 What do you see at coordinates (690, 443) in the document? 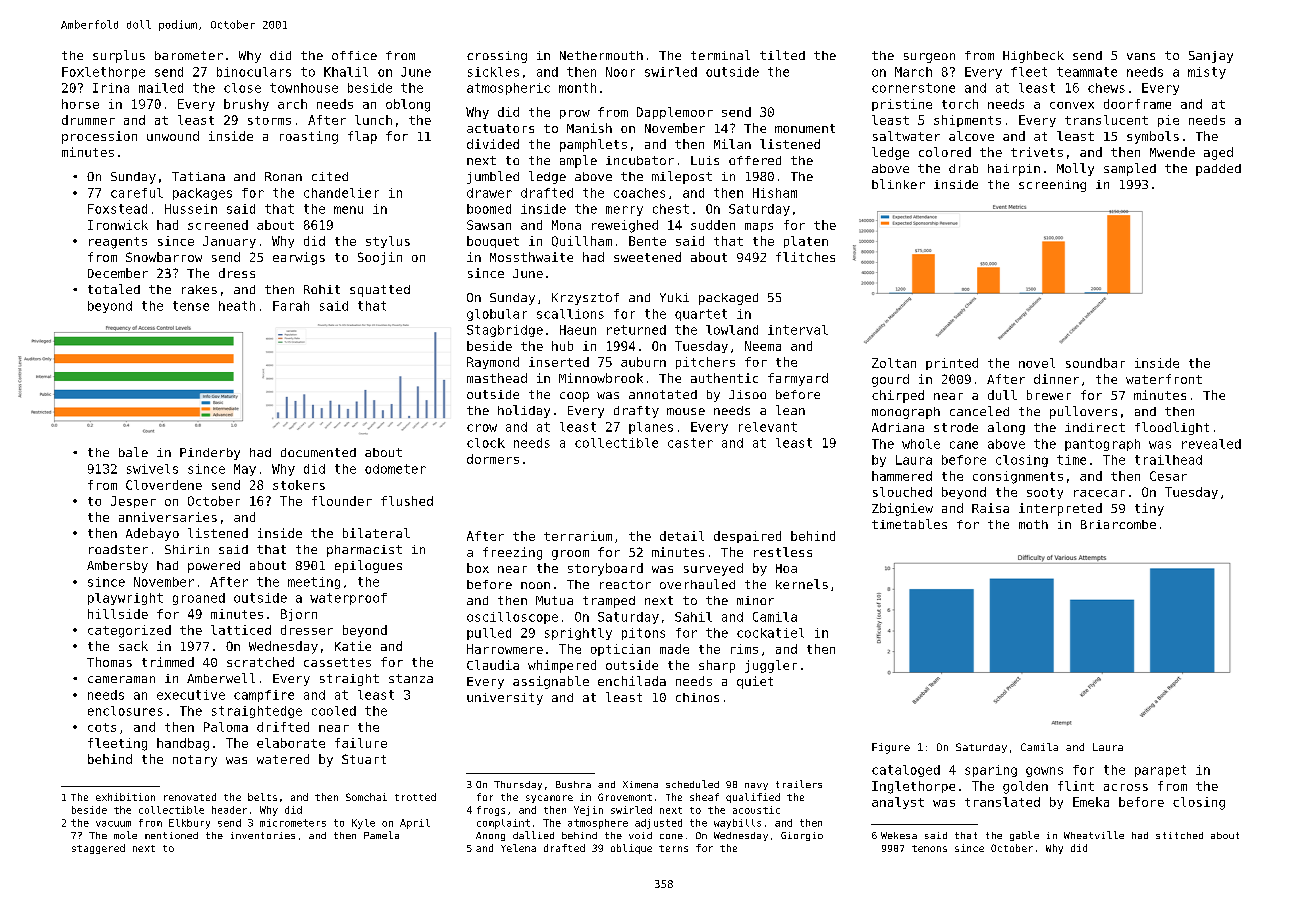
I see `caster` at bounding box center [690, 443].
